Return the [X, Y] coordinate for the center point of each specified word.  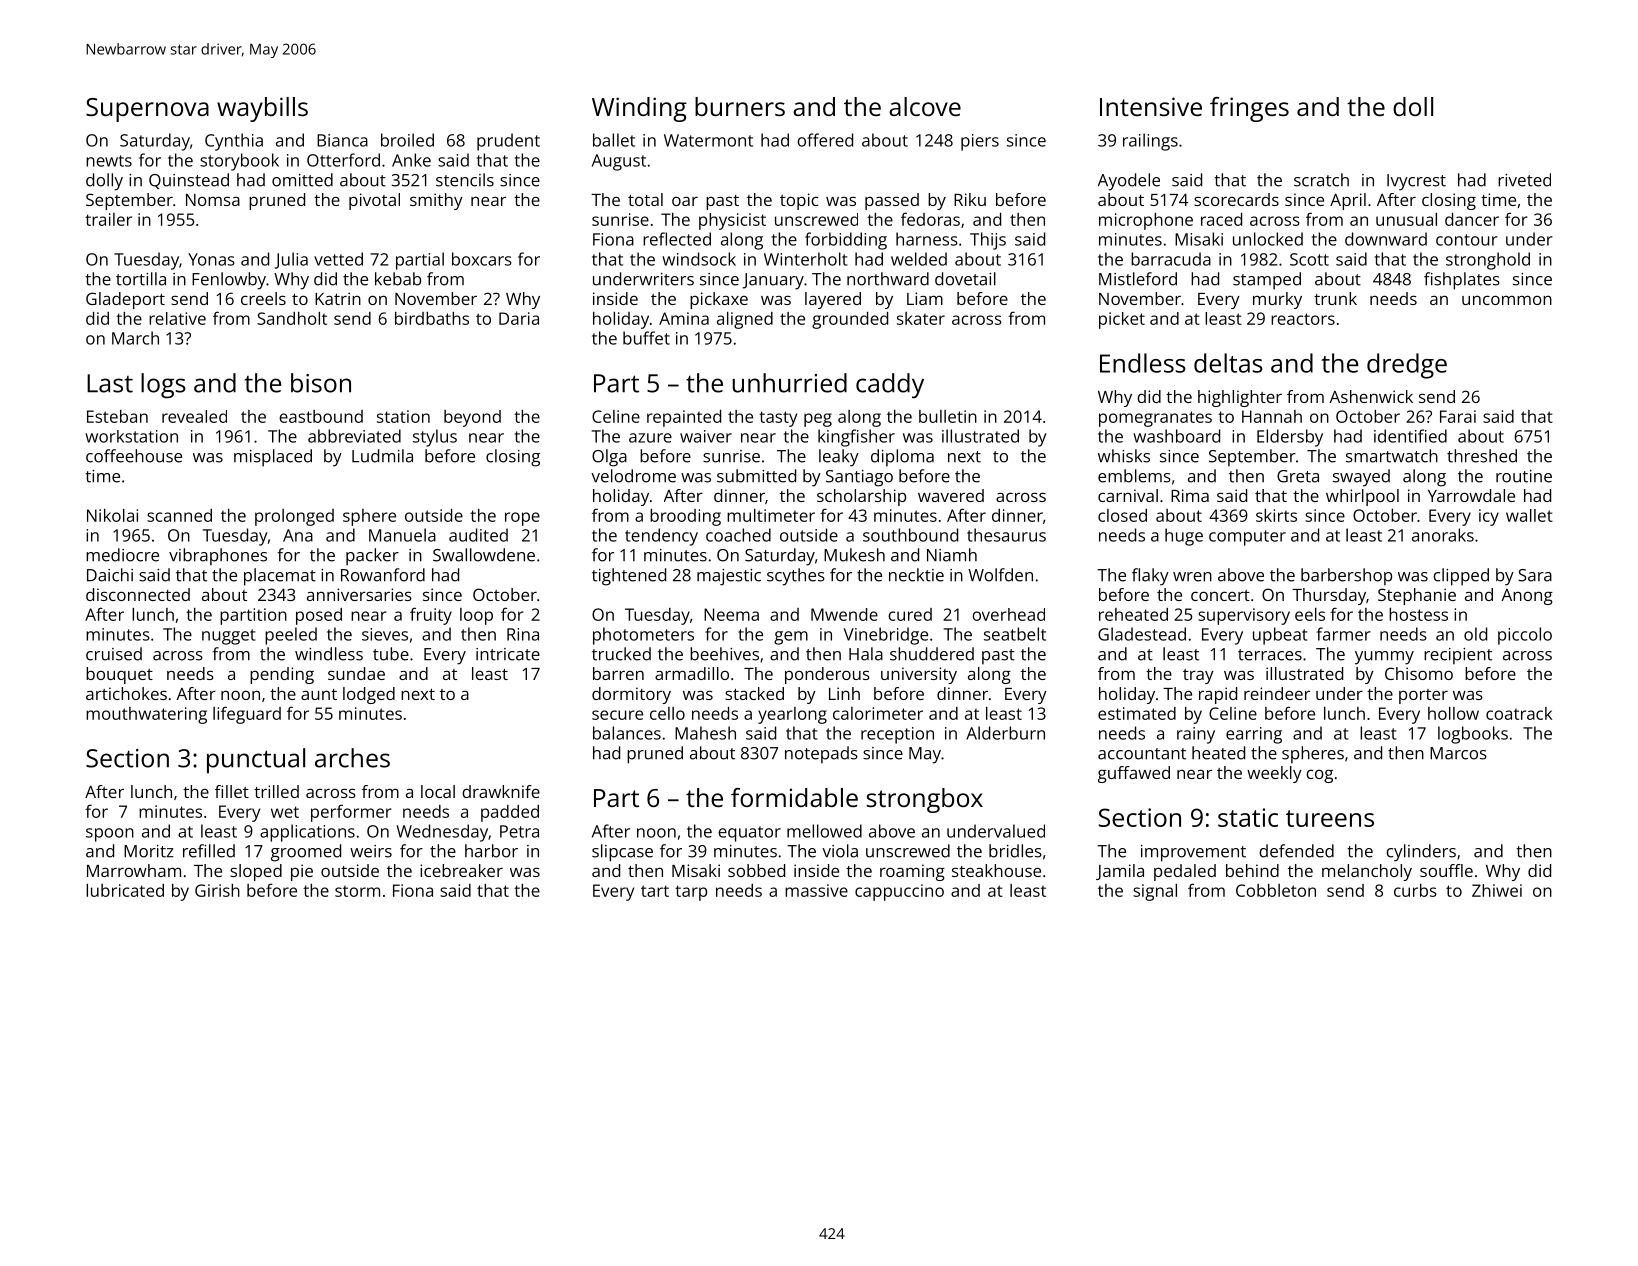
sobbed [756, 870]
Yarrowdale [1471, 495]
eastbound [321, 416]
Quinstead [189, 181]
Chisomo [1419, 673]
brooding [685, 517]
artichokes [126, 693]
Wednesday [442, 833]
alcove [925, 106]
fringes [1249, 109]
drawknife [501, 791]
